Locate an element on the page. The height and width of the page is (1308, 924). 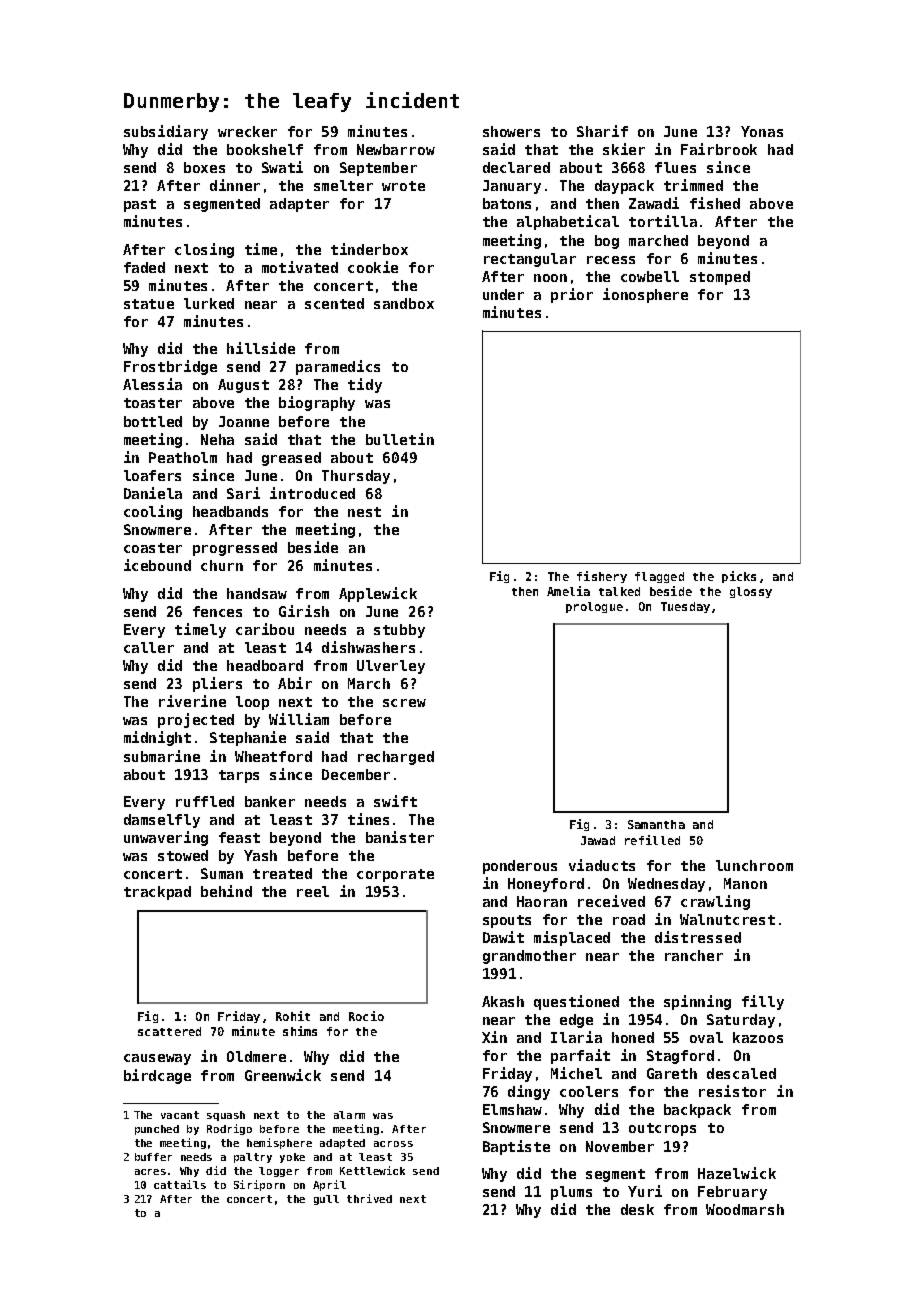
stomped is located at coordinates (720, 278).
